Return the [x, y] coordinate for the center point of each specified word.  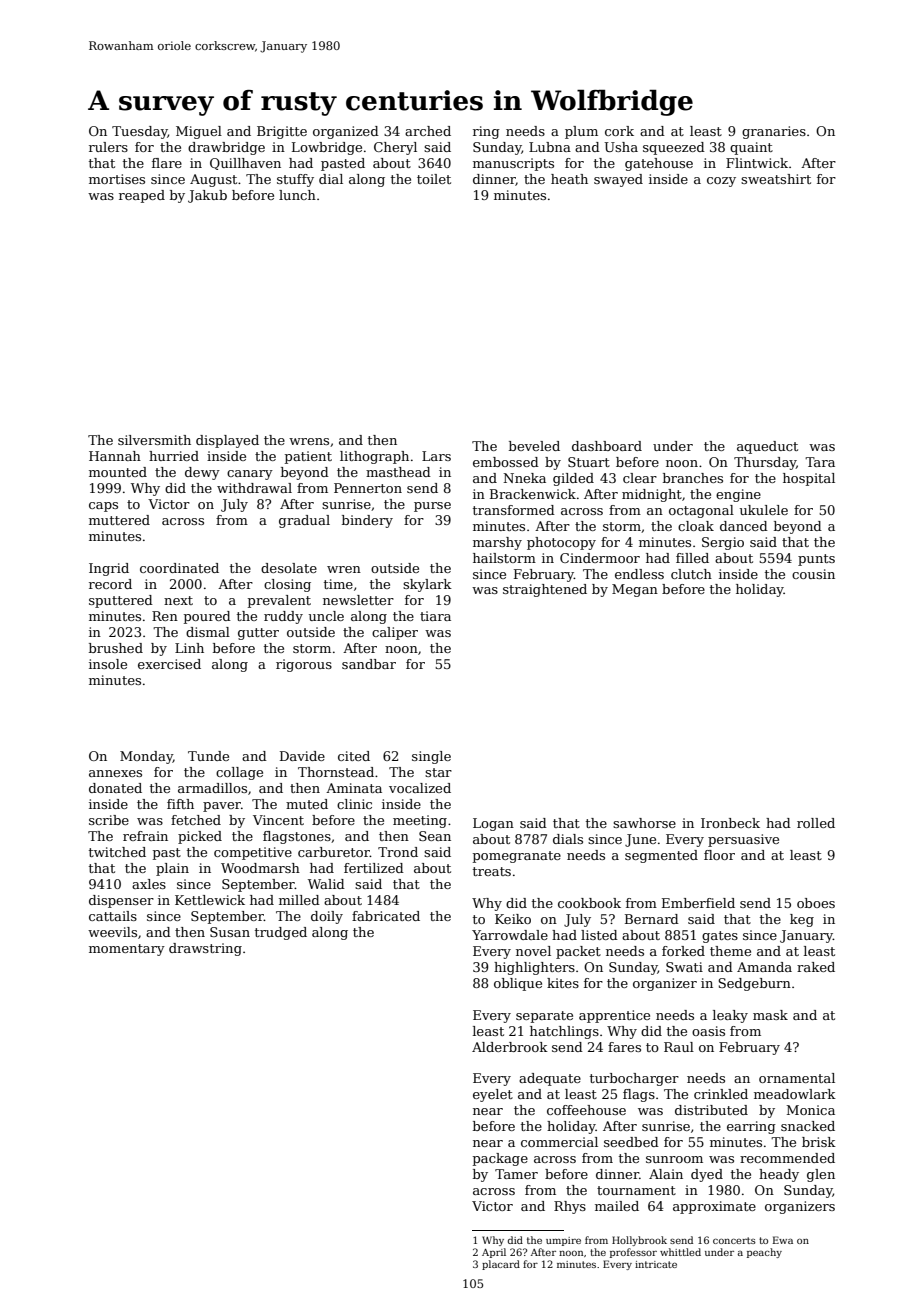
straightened [545, 590]
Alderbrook [510, 1047]
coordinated [179, 568]
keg [802, 920]
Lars [436, 456]
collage [239, 773]
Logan [493, 824]
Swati [684, 967]
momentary [127, 950]
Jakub [207, 196]
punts [816, 560]
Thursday [765, 463]
